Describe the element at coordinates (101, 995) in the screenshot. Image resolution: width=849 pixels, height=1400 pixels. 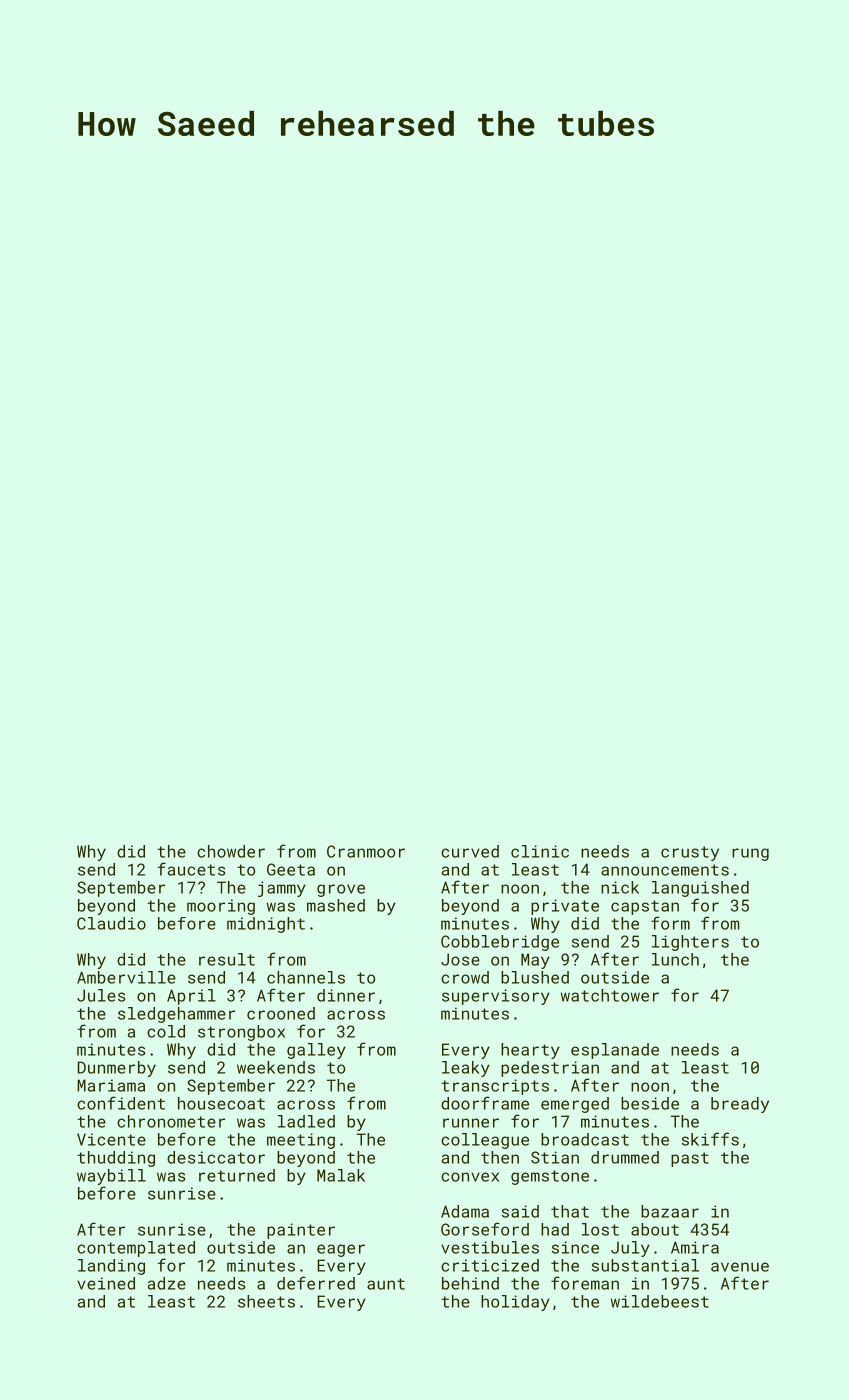
I see `Jules` at that location.
